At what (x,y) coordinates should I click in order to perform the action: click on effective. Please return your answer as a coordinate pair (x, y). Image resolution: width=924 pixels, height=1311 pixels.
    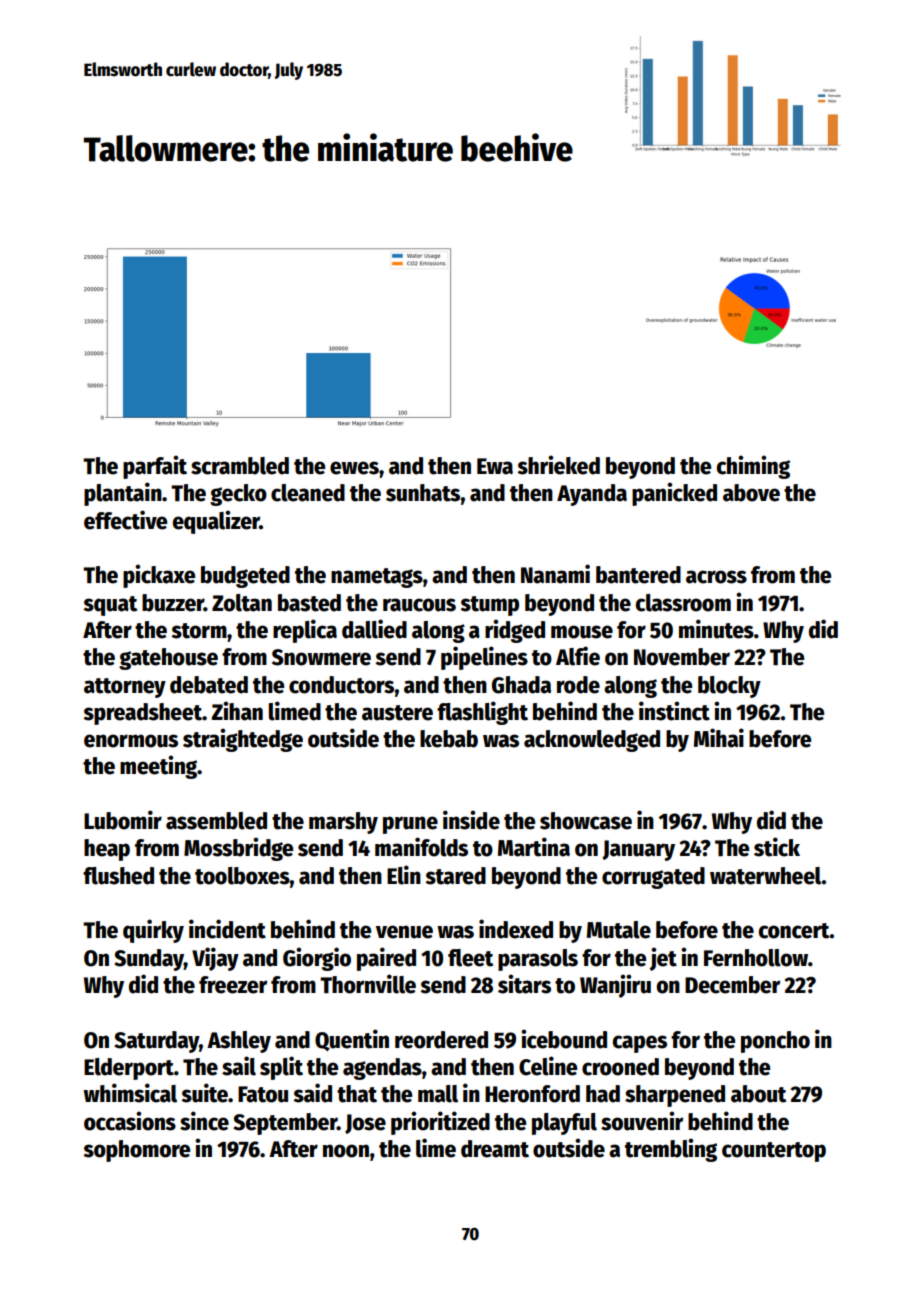
    Looking at the image, I should click on (125, 520).
